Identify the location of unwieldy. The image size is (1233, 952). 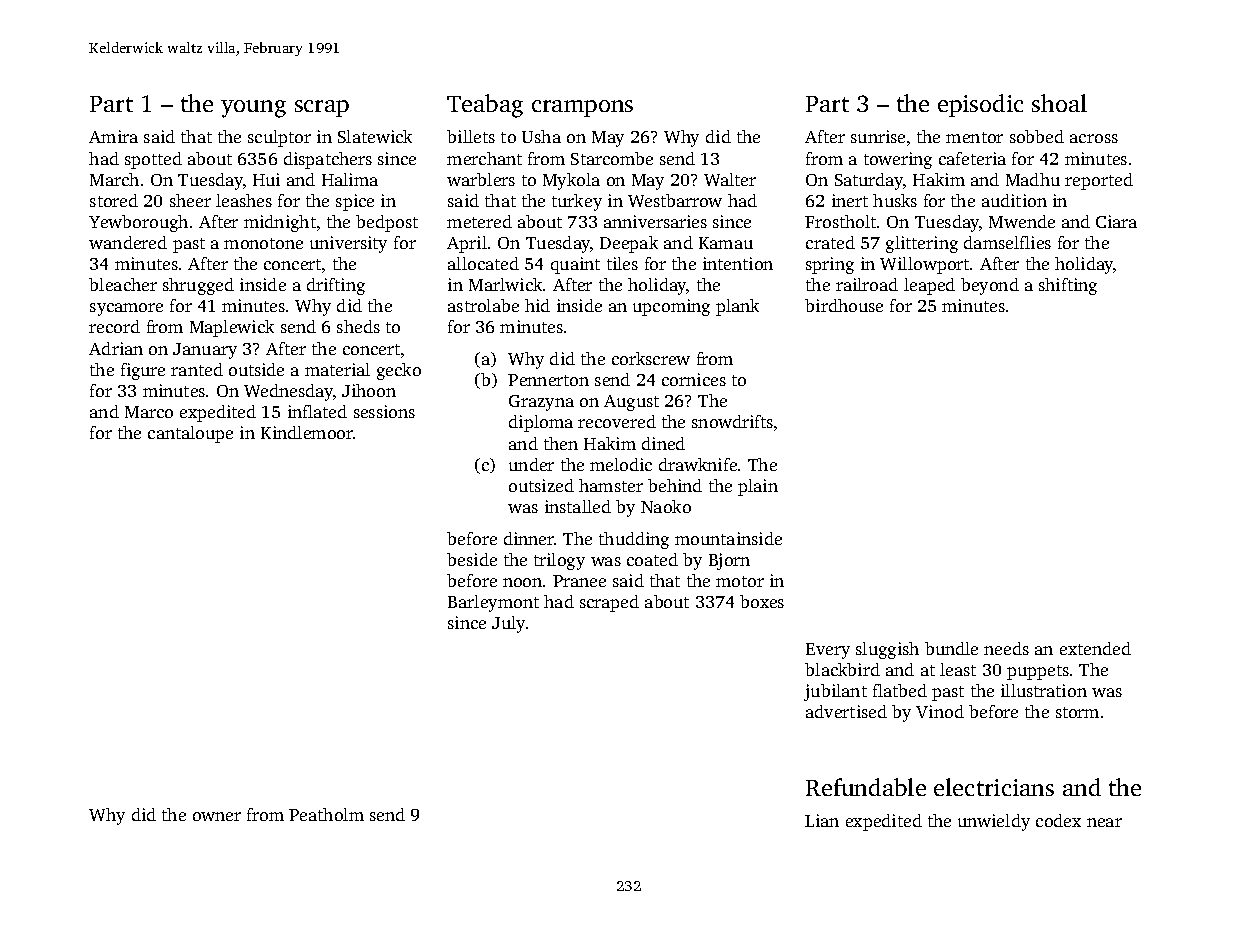
(994, 822).
